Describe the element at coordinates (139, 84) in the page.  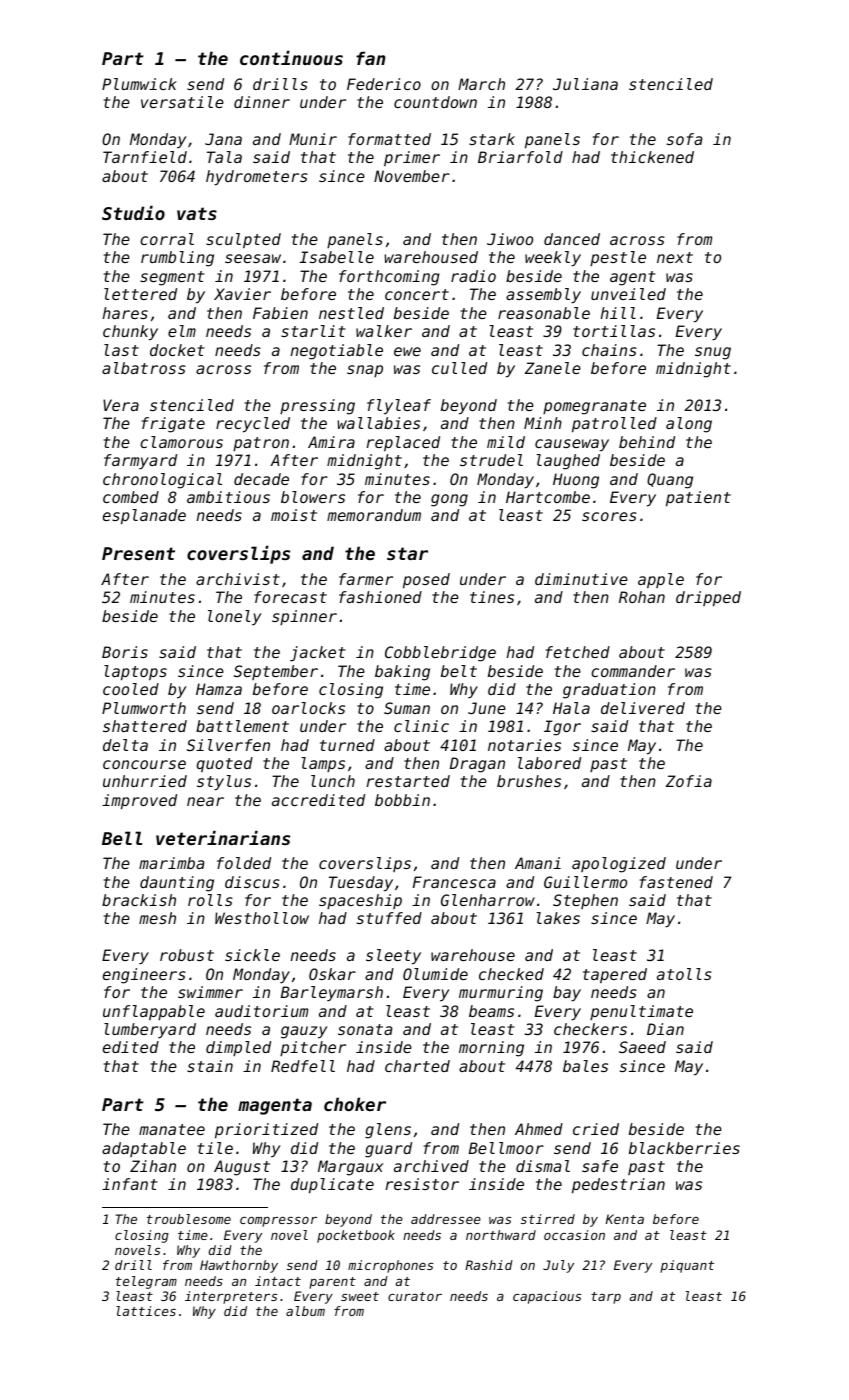
I see `Plumwick` at that location.
